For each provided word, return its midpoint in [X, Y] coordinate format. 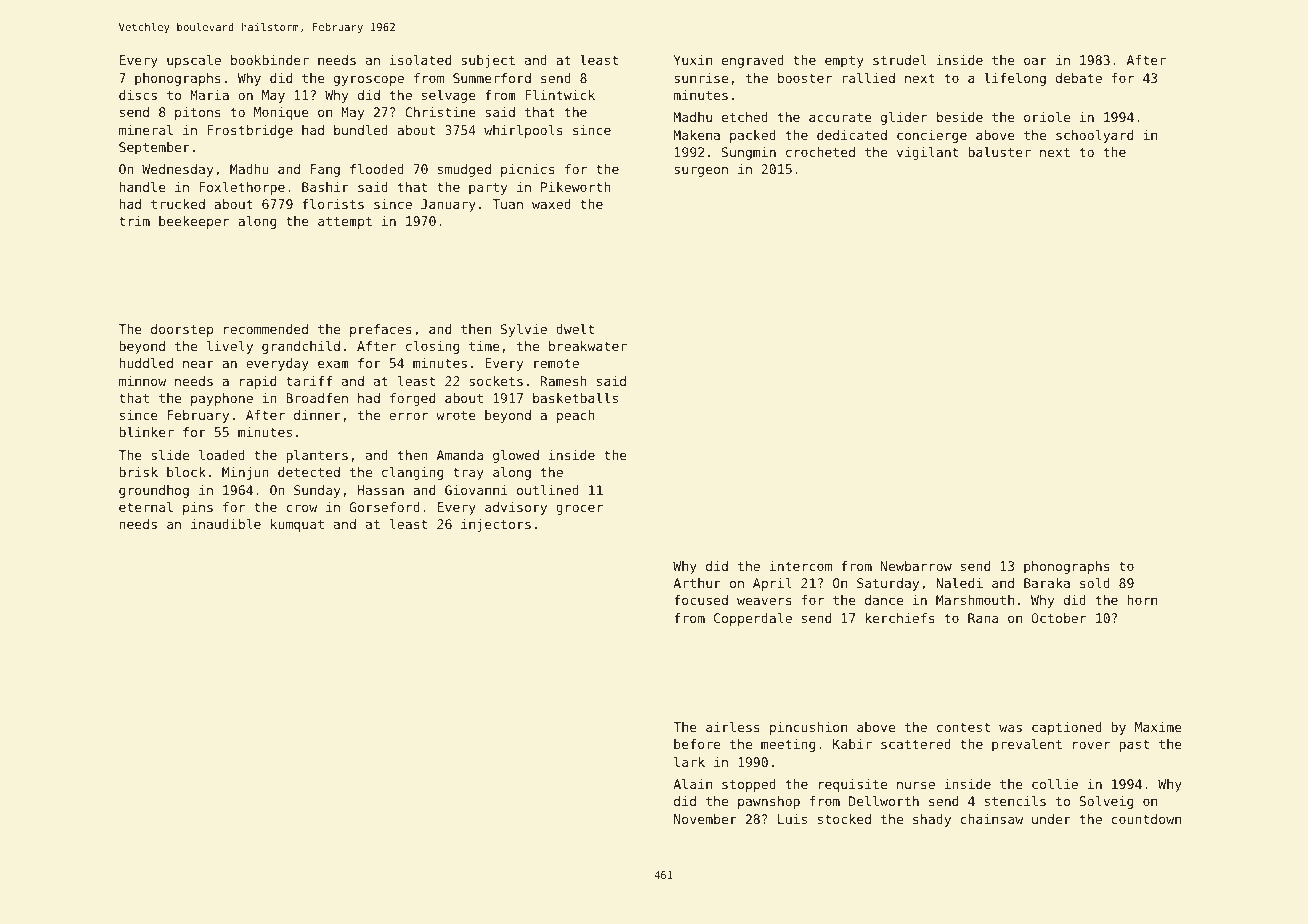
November [705, 819]
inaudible [226, 524]
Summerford [492, 78]
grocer [579, 509]
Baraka [1047, 583]
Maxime [1158, 727]
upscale [194, 61]
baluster [999, 152]
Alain [692, 784]
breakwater [588, 346]
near [198, 364]
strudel [900, 60]
